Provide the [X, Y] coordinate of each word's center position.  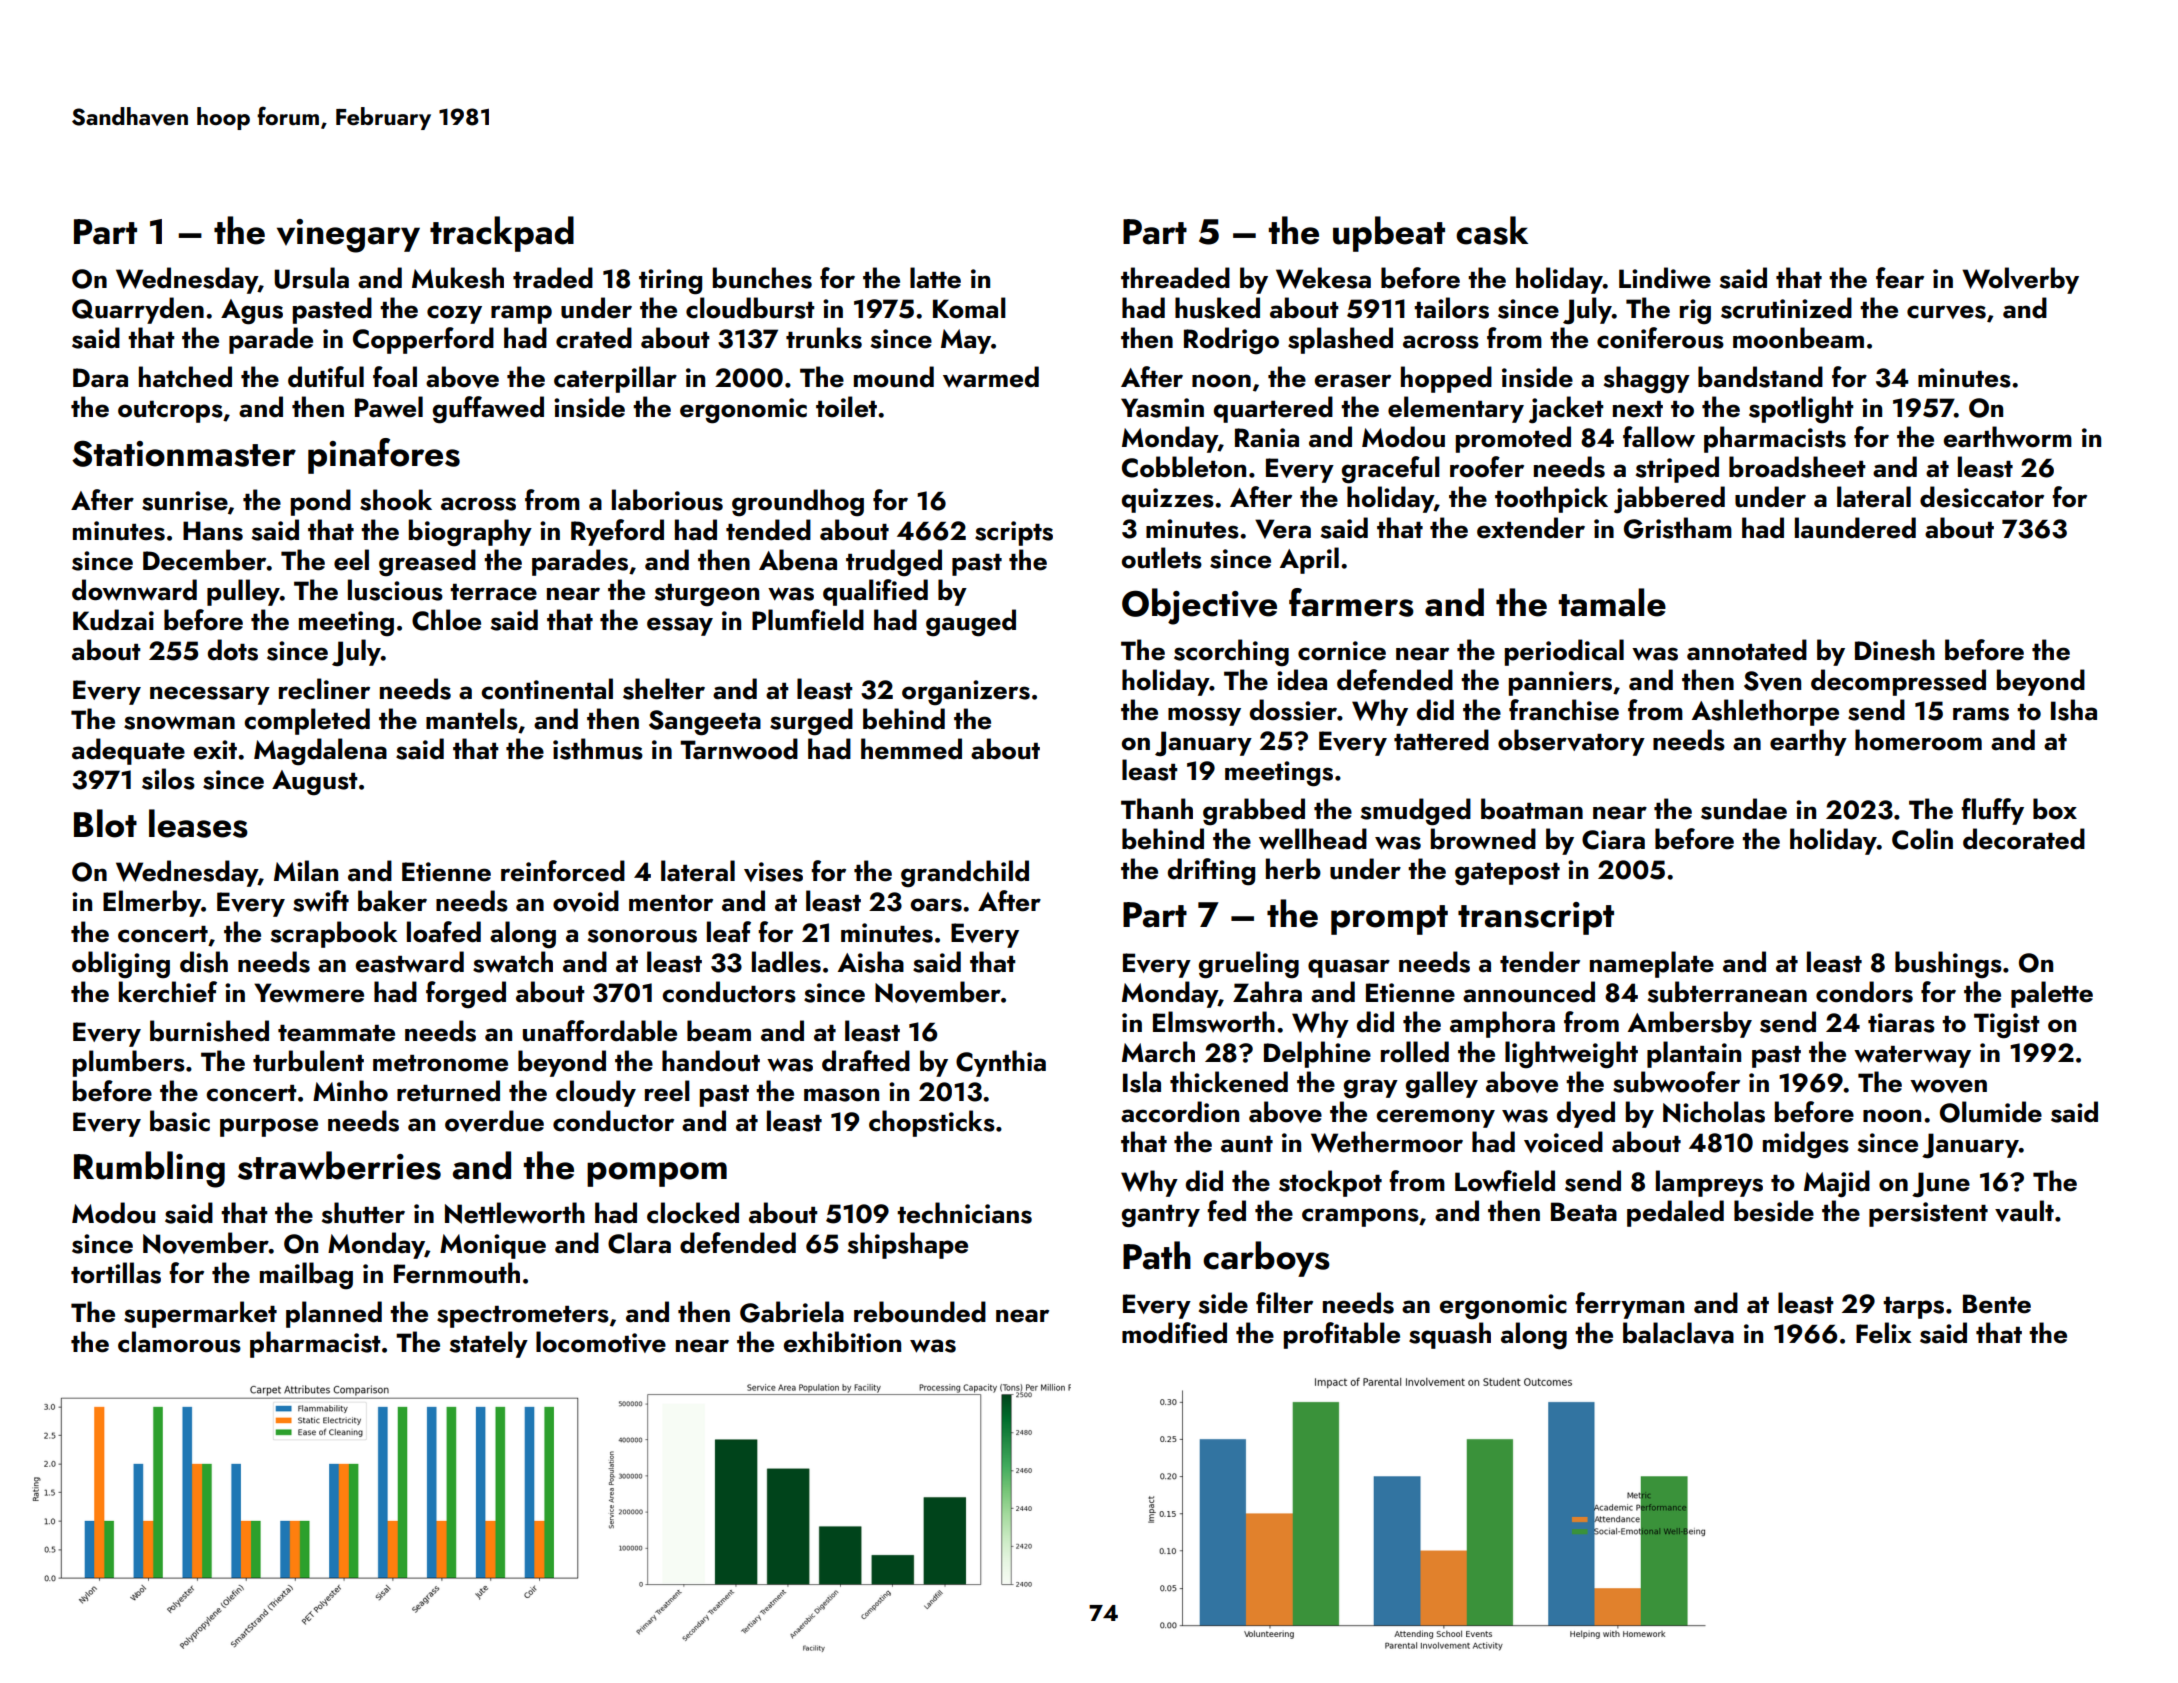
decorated [2024, 839]
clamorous [179, 1342]
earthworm [2008, 437]
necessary [210, 695]
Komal [969, 308]
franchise [1564, 710]
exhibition [842, 1342]
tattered [1441, 740]
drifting [1211, 872]
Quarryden [138, 310]
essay [680, 626]
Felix [1884, 1333]
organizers [966, 693]
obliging [121, 965]
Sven [1772, 681]
